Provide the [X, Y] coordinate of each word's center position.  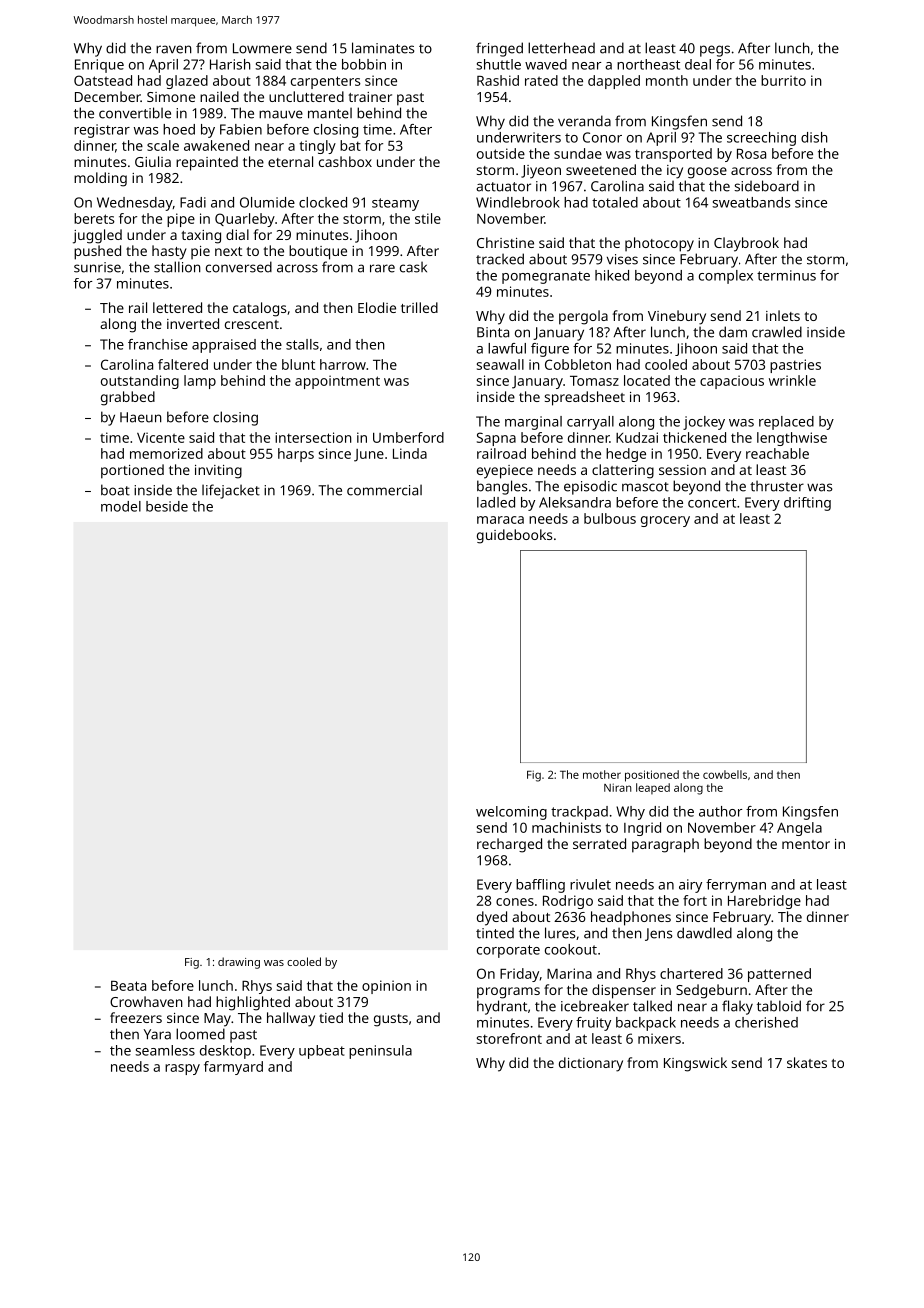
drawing [239, 963]
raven [174, 49]
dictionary [591, 1064]
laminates [383, 48]
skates [807, 1062]
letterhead [561, 48]
